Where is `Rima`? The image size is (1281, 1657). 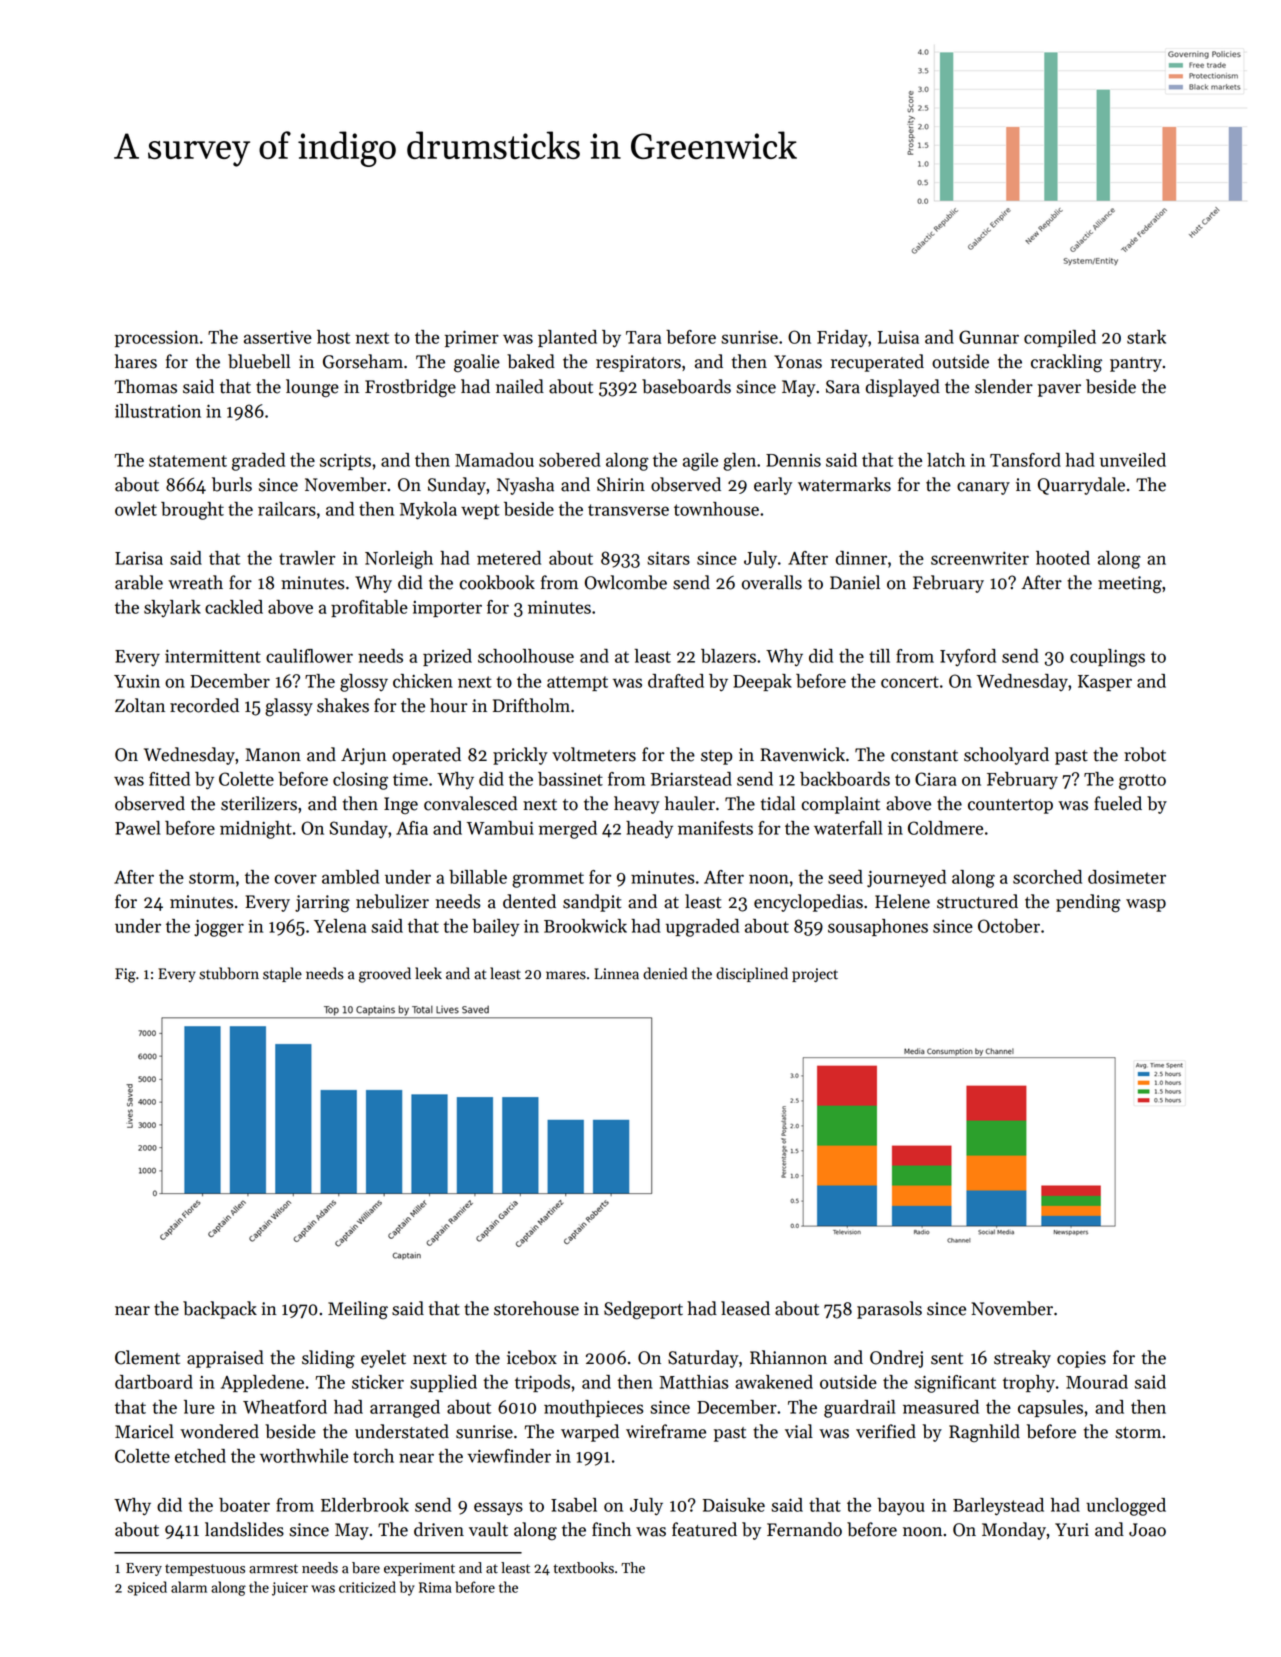
Rima is located at coordinates (435, 1587).
